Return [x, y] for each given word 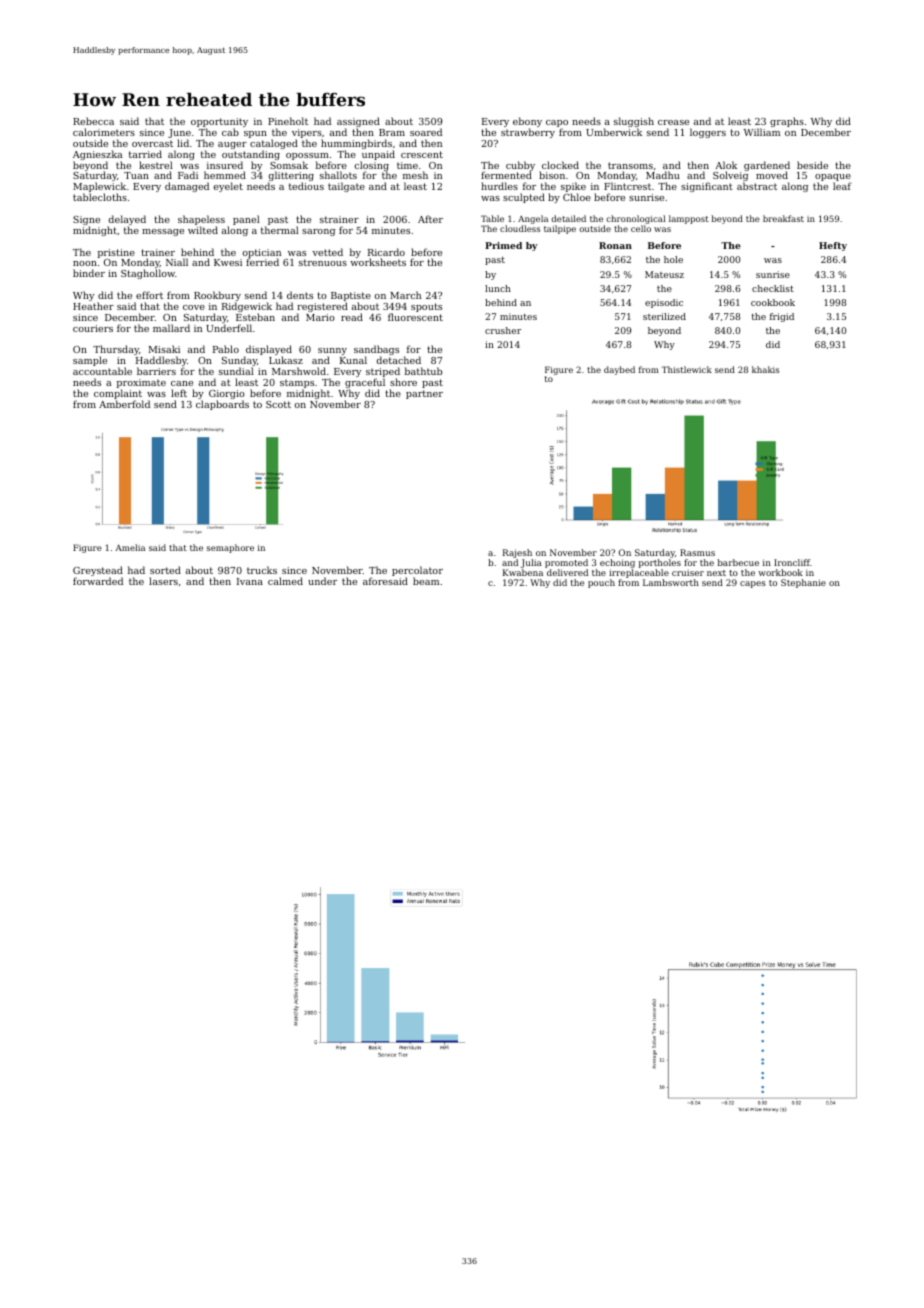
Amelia [130, 547]
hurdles [499, 186]
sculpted [524, 198]
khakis [765, 369]
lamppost [689, 219]
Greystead [98, 571]
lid [183, 143]
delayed [127, 220]
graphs [787, 122]
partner [424, 394]
